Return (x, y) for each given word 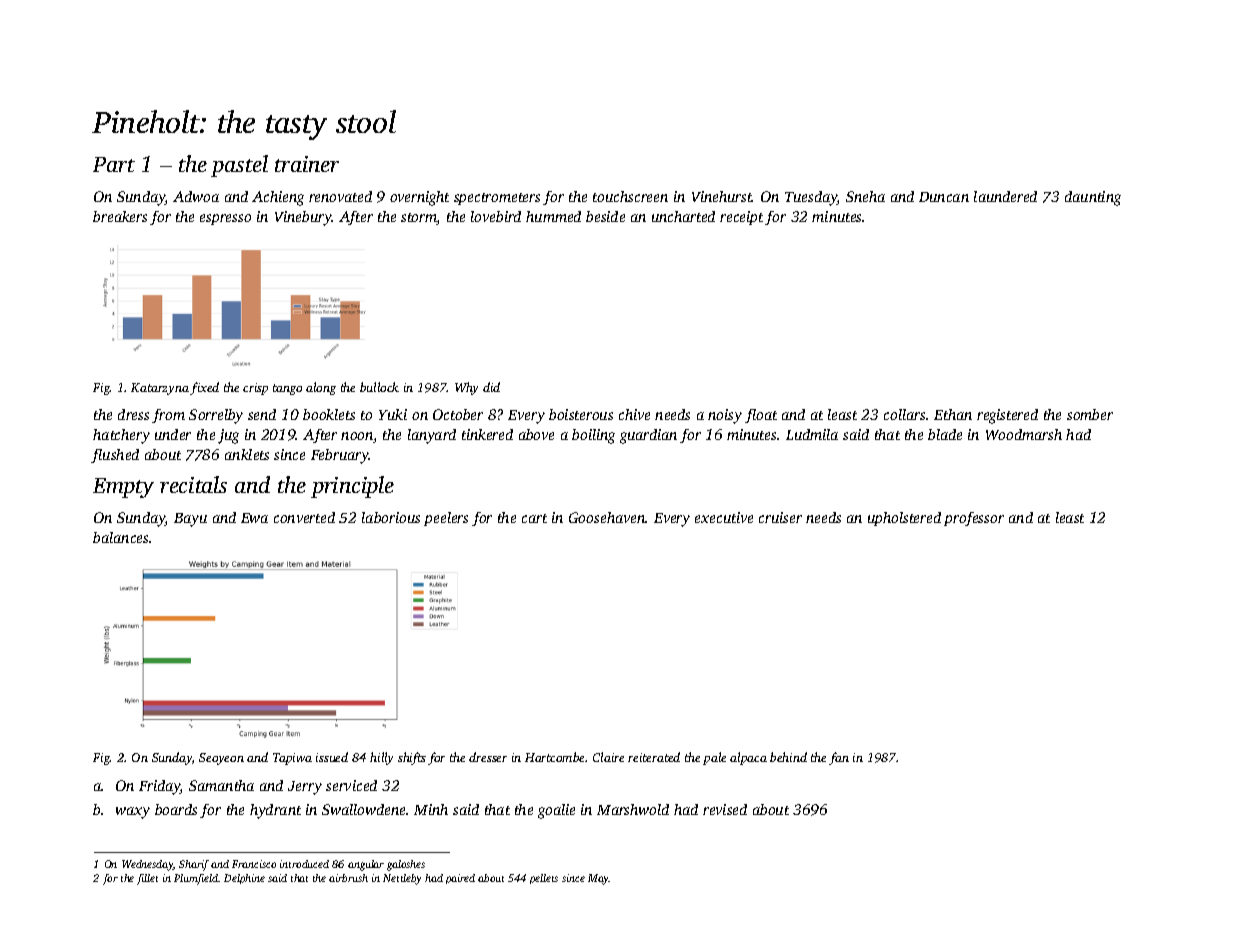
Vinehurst (722, 196)
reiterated (654, 757)
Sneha (865, 196)
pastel (239, 166)
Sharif (194, 865)
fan (839, 758)
